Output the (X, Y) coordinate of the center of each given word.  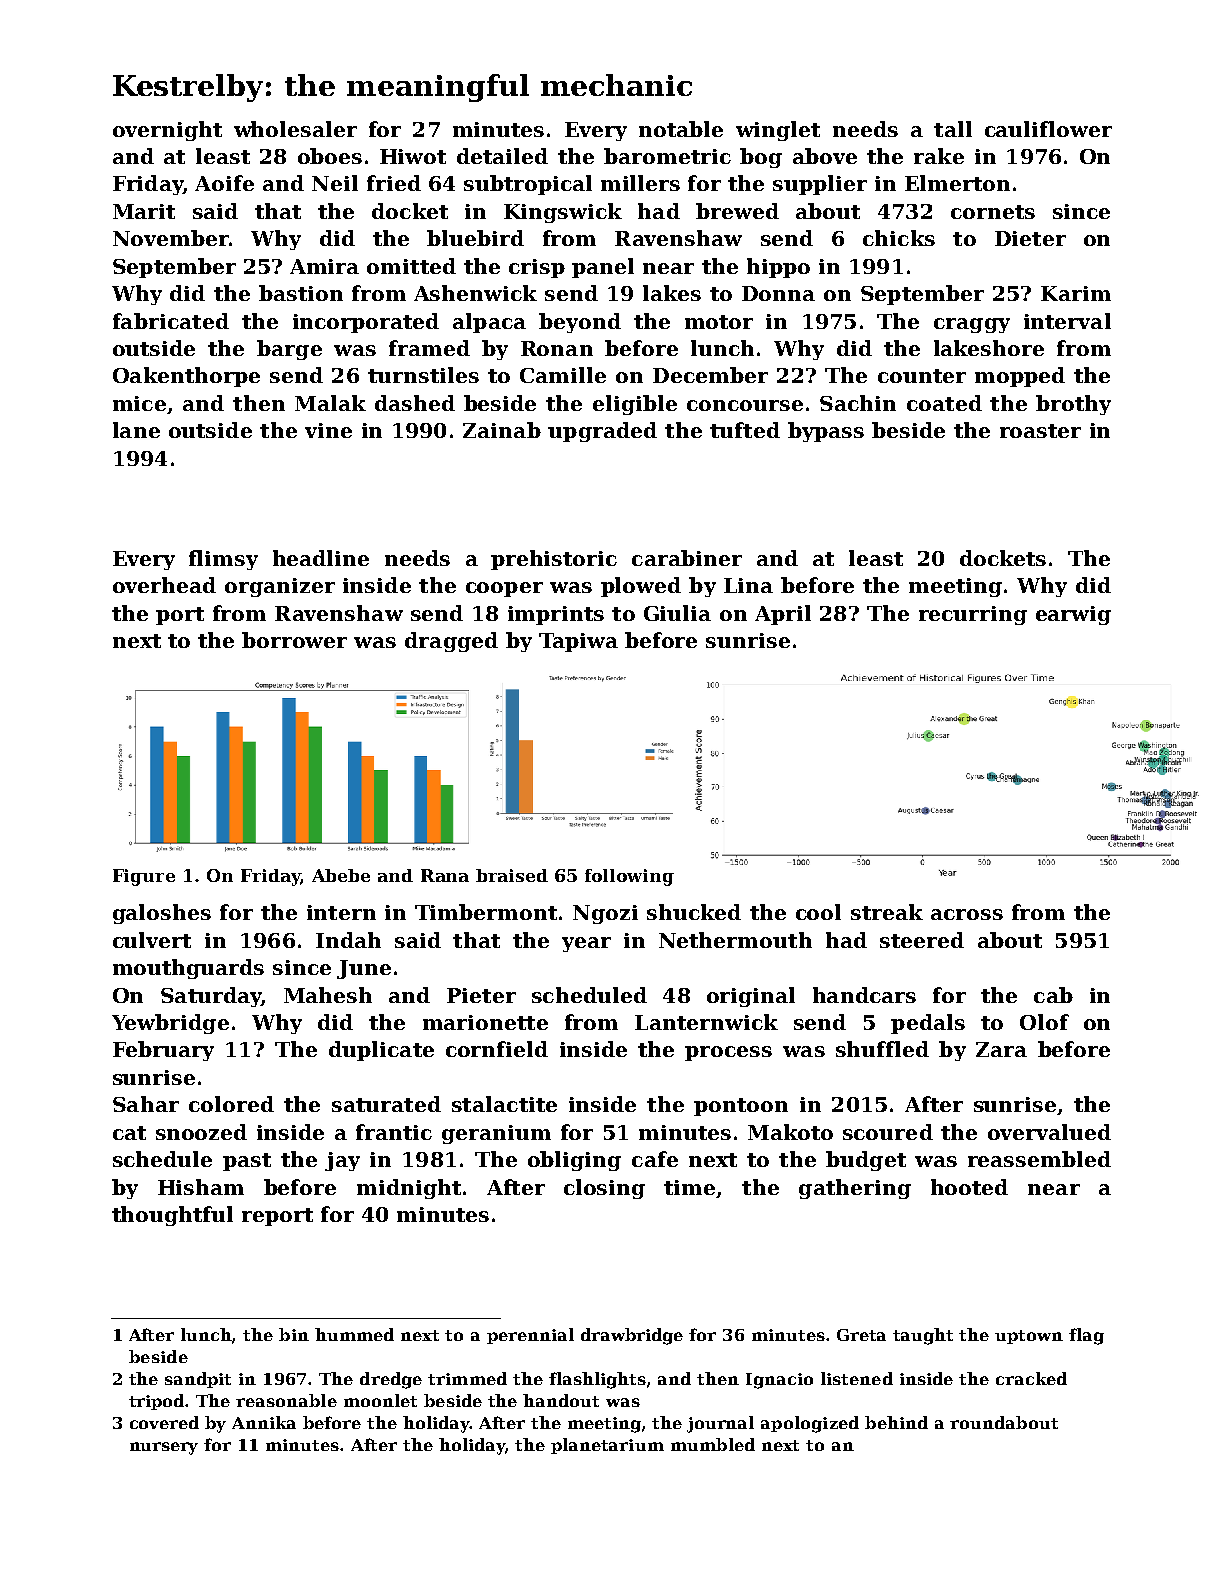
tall (953, 129)
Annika (264, 1422)
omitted (411, 266)
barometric (667, 156)
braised (512, 875)
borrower (294, 640)
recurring (973, 615)
